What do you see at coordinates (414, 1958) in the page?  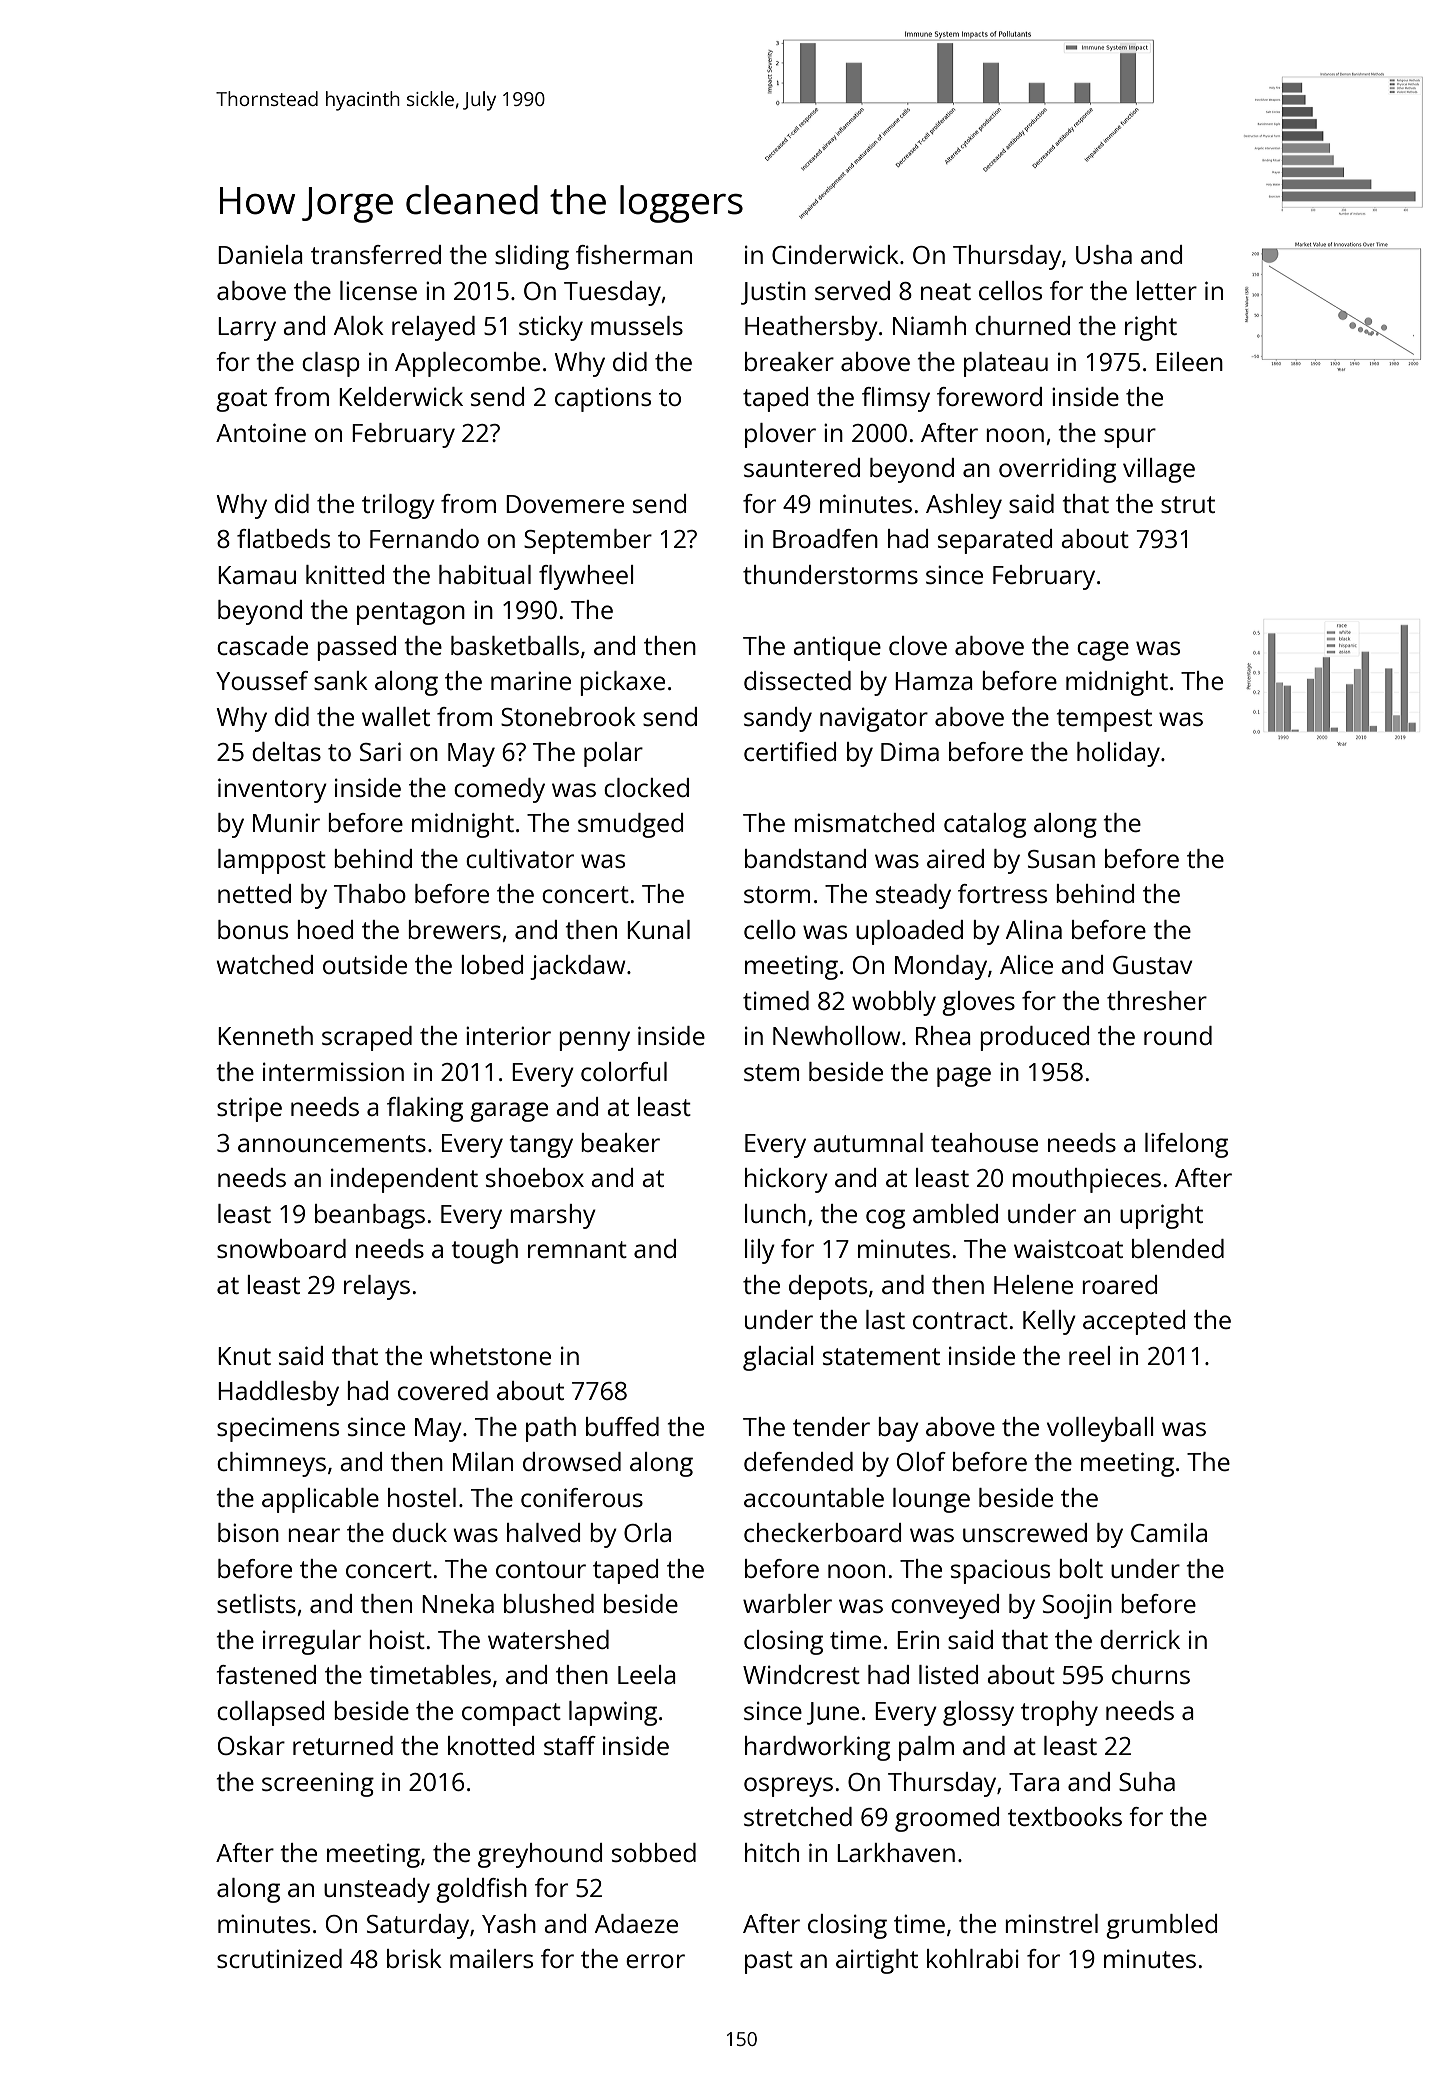 I see `brisk` at bounding box center [414, 1958].
